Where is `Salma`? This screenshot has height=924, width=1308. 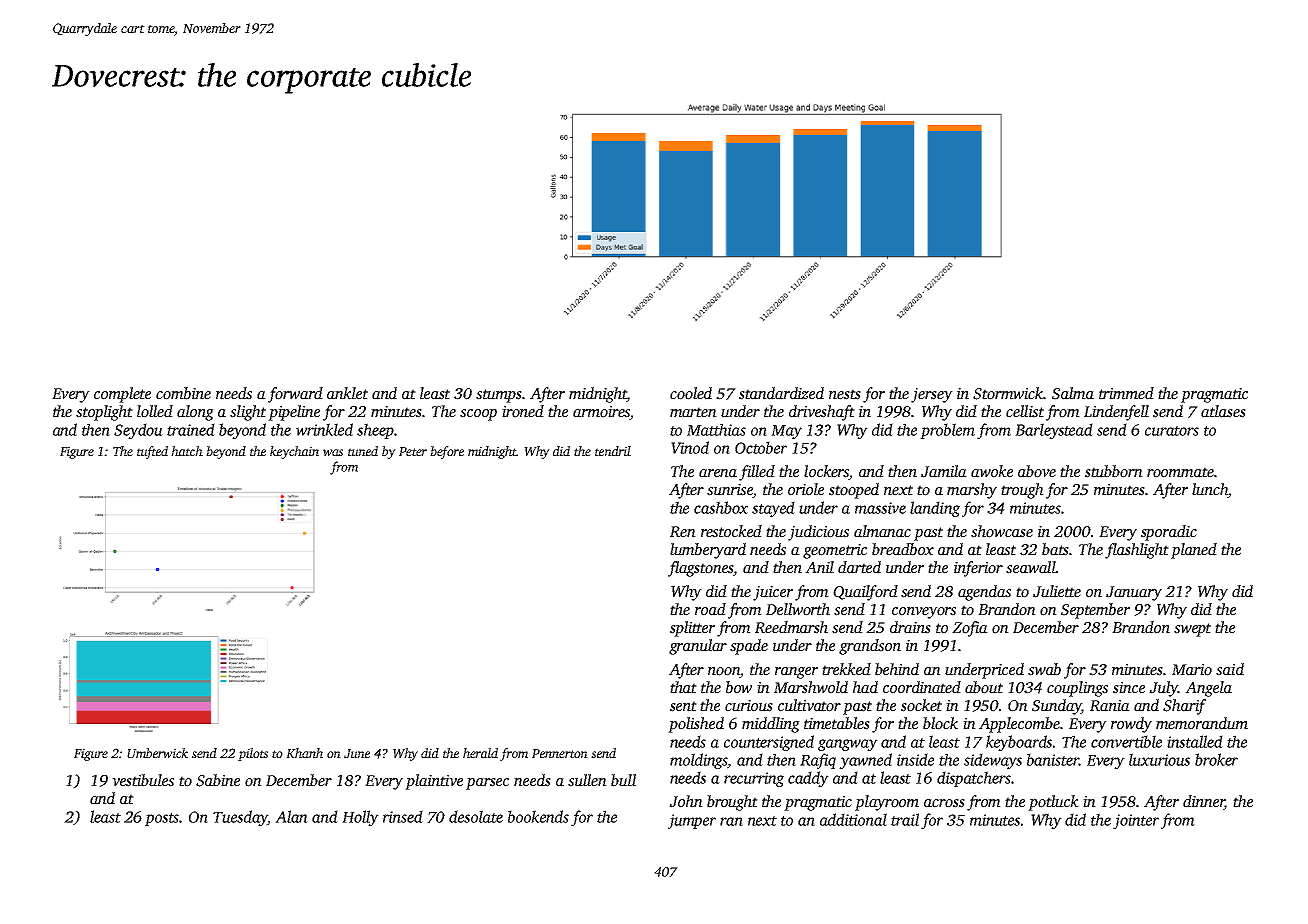
Salma is located at coordinates (1073, 393).
